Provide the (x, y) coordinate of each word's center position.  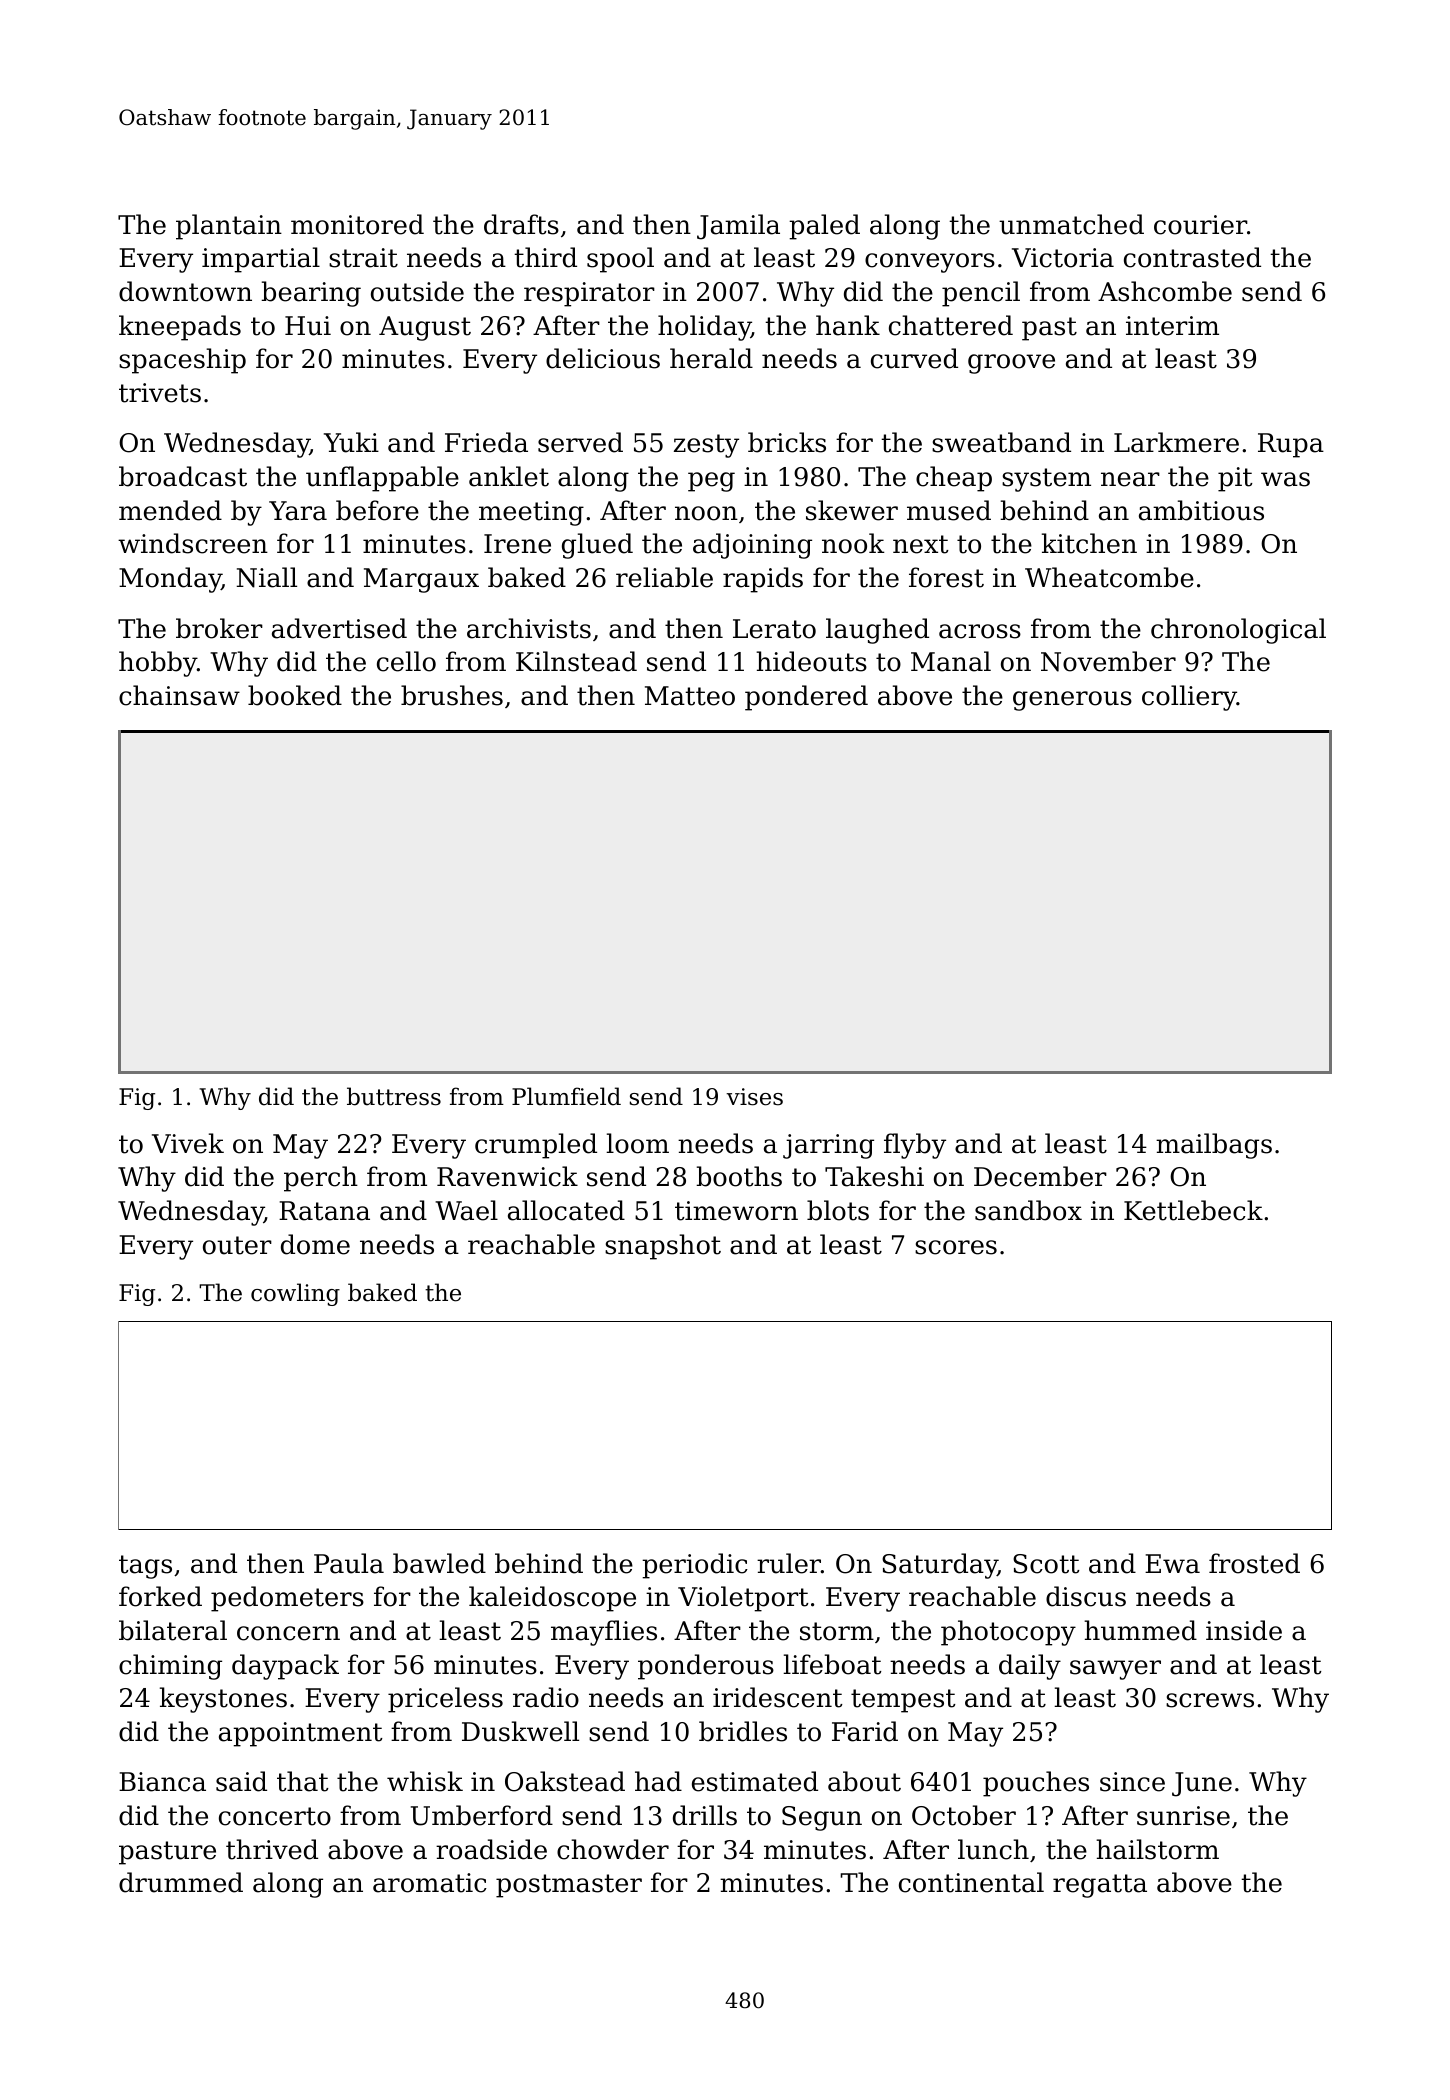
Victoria (1063, 258)
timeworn (736, 1211)
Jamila (738, 227)
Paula (349, 1563)
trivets (160, 393)
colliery (1189, 698)
